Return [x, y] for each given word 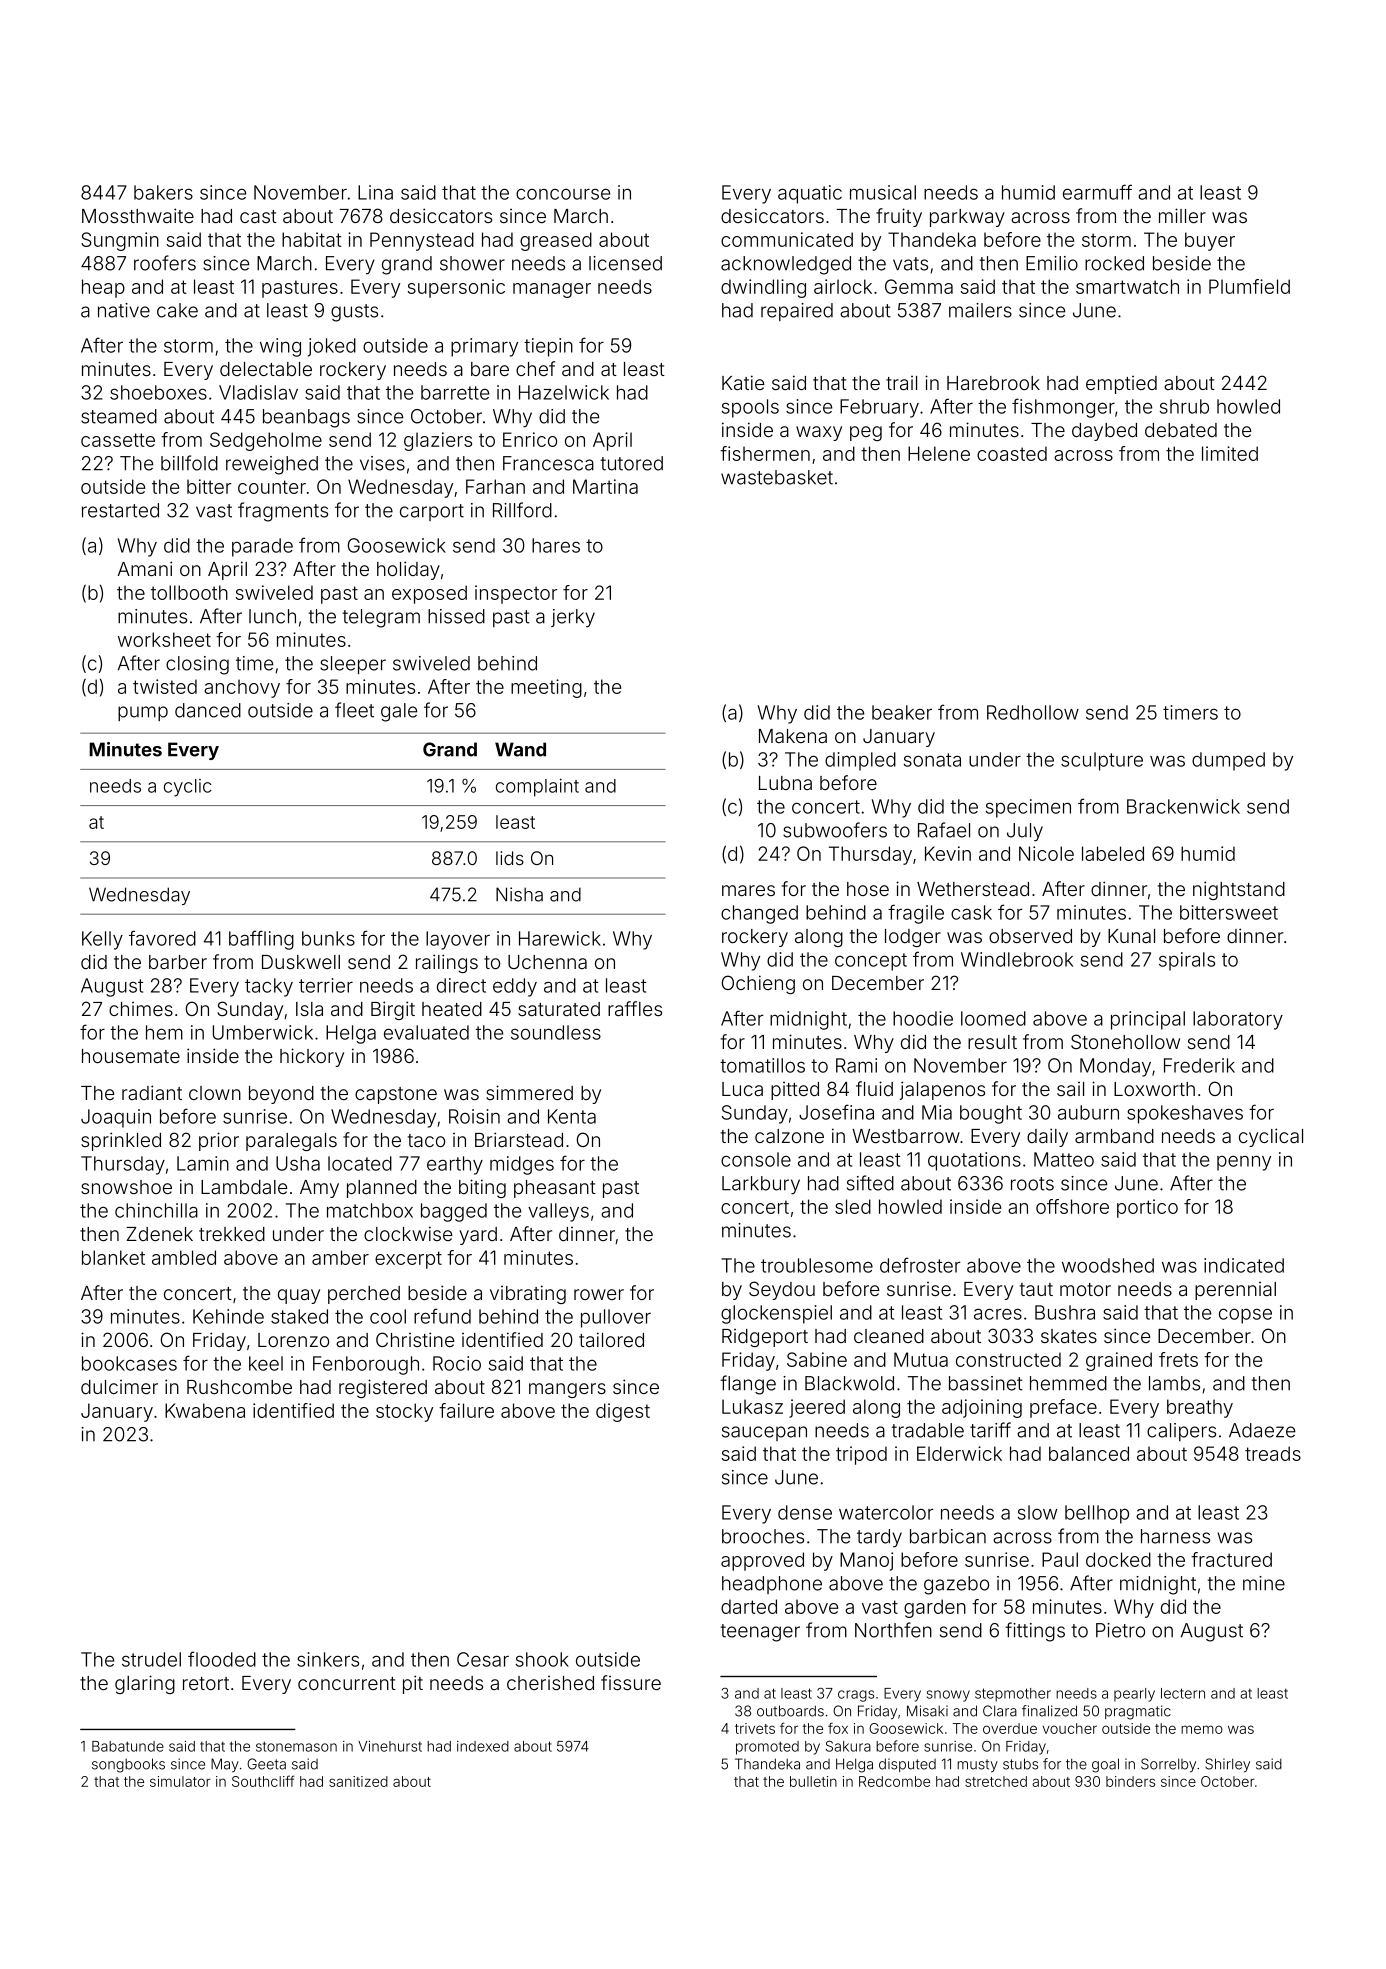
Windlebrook [1017, 959]
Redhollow [1033, 712]
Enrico [530, 439]
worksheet [164, 639]
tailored [611, 1339]
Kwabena [205, 1410]
